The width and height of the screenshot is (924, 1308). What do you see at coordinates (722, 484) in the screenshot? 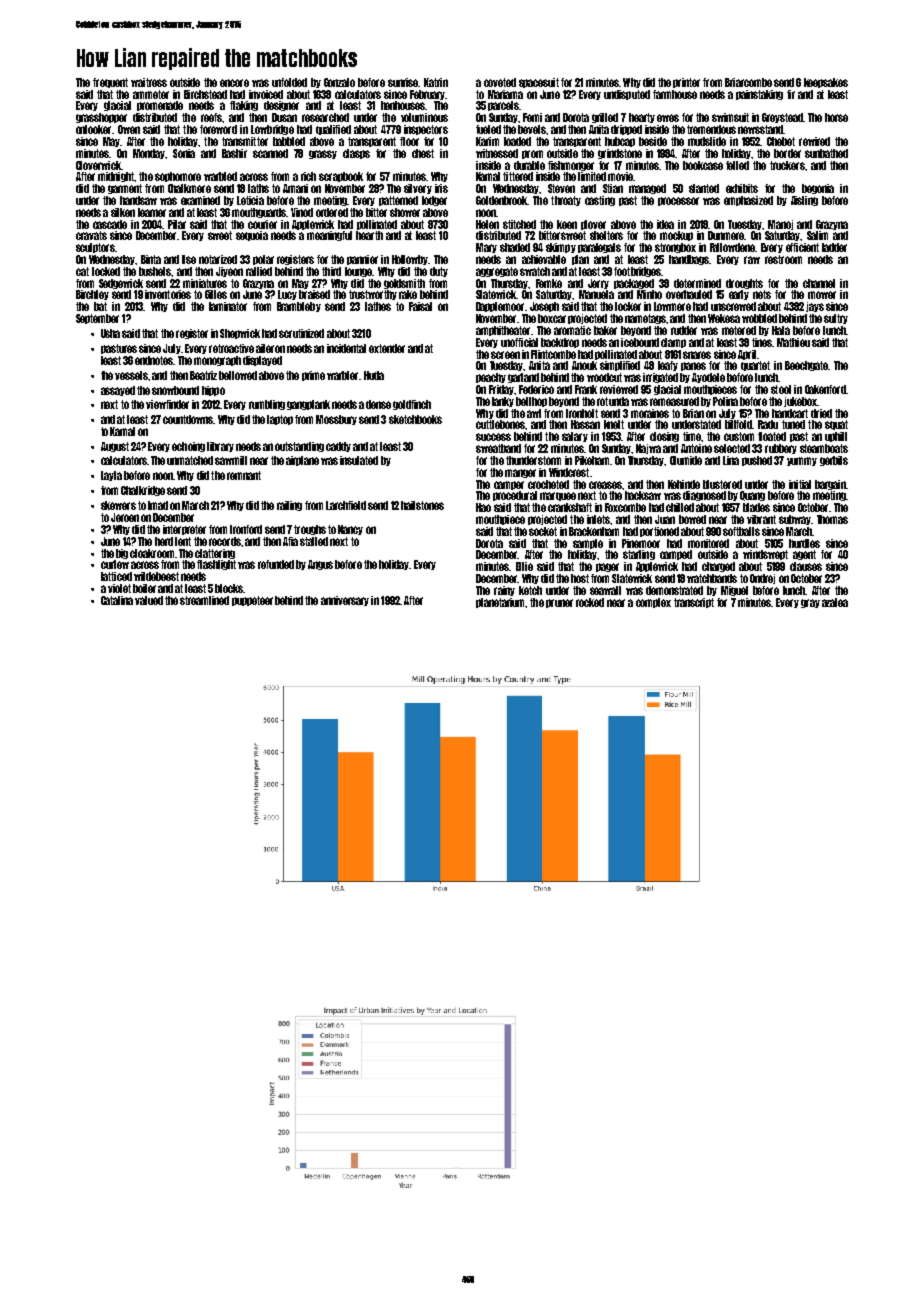
I see `blustered` at bounding box center [722, 484].
